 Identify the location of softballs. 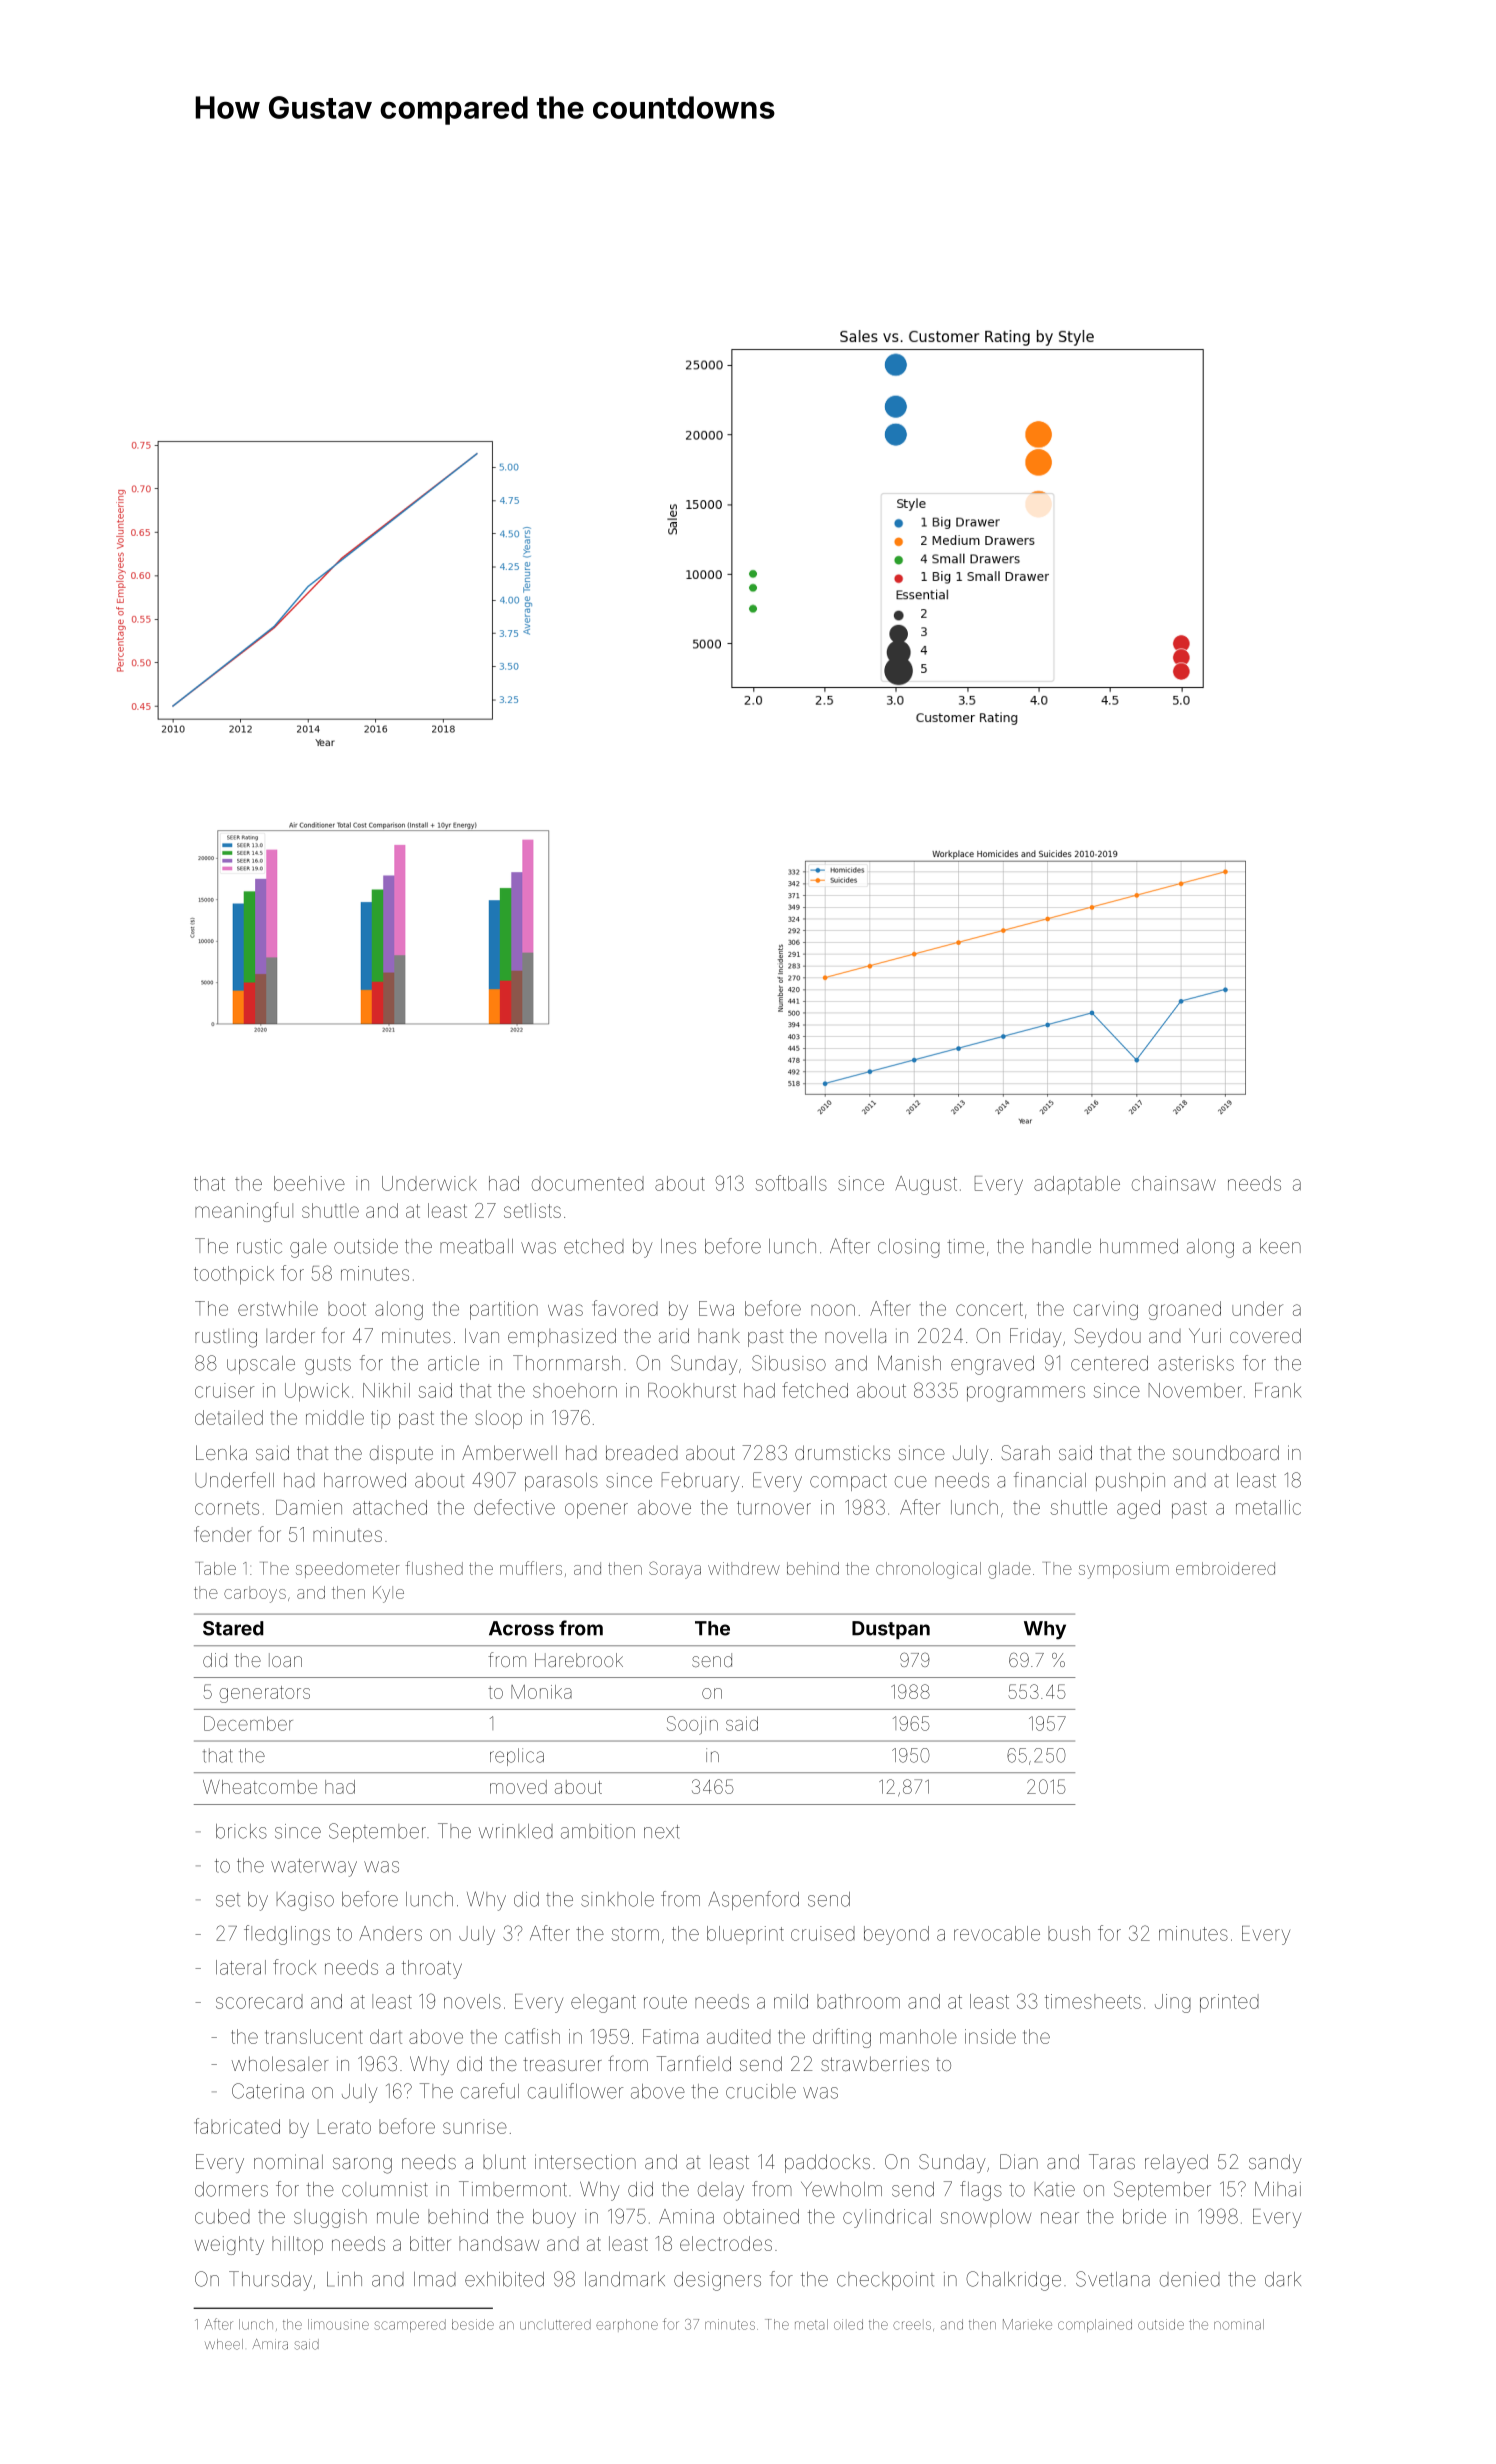
(791, 1183).
